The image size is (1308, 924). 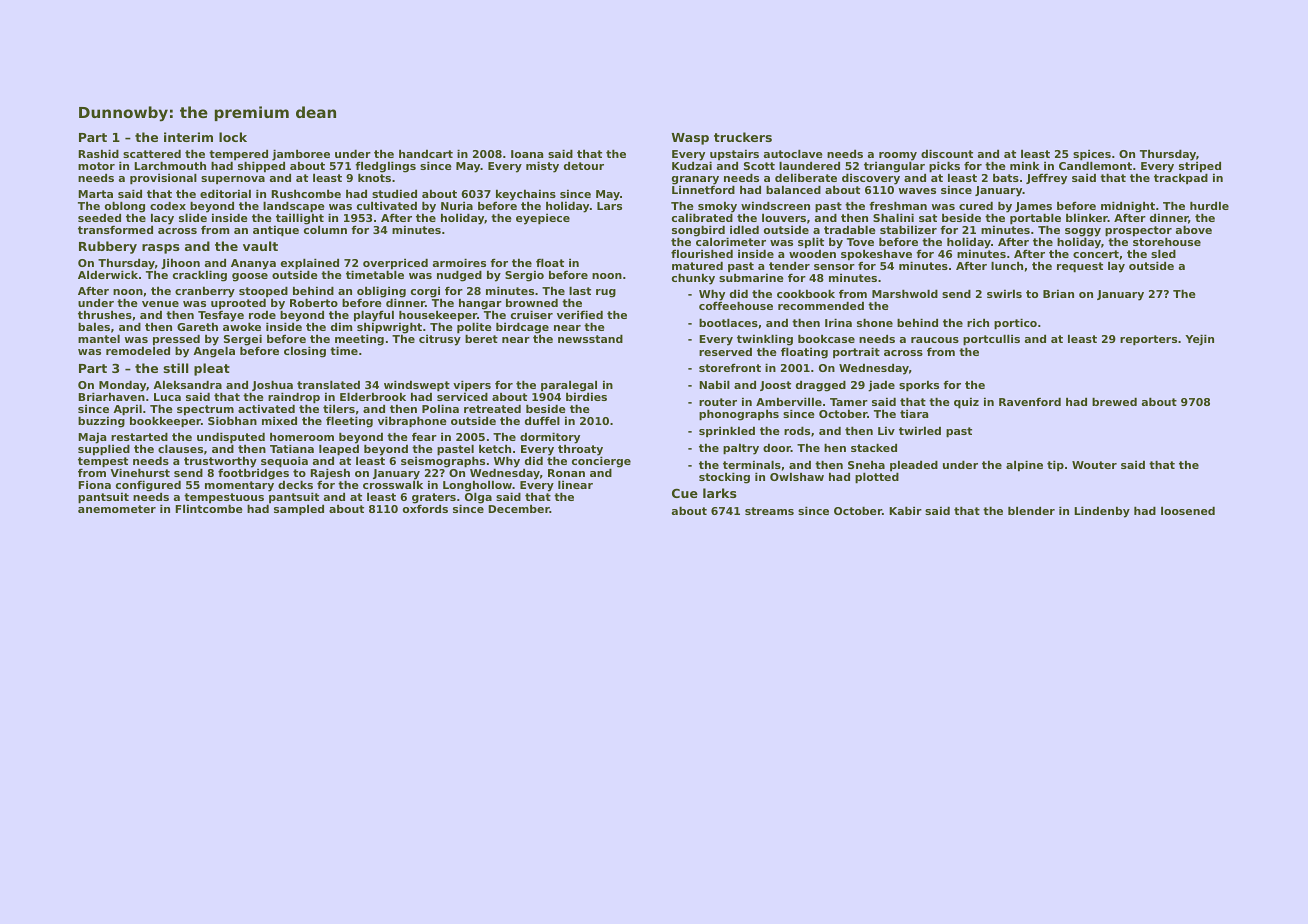 I want to click on Flintcombe, so click(x=209, y=508).
